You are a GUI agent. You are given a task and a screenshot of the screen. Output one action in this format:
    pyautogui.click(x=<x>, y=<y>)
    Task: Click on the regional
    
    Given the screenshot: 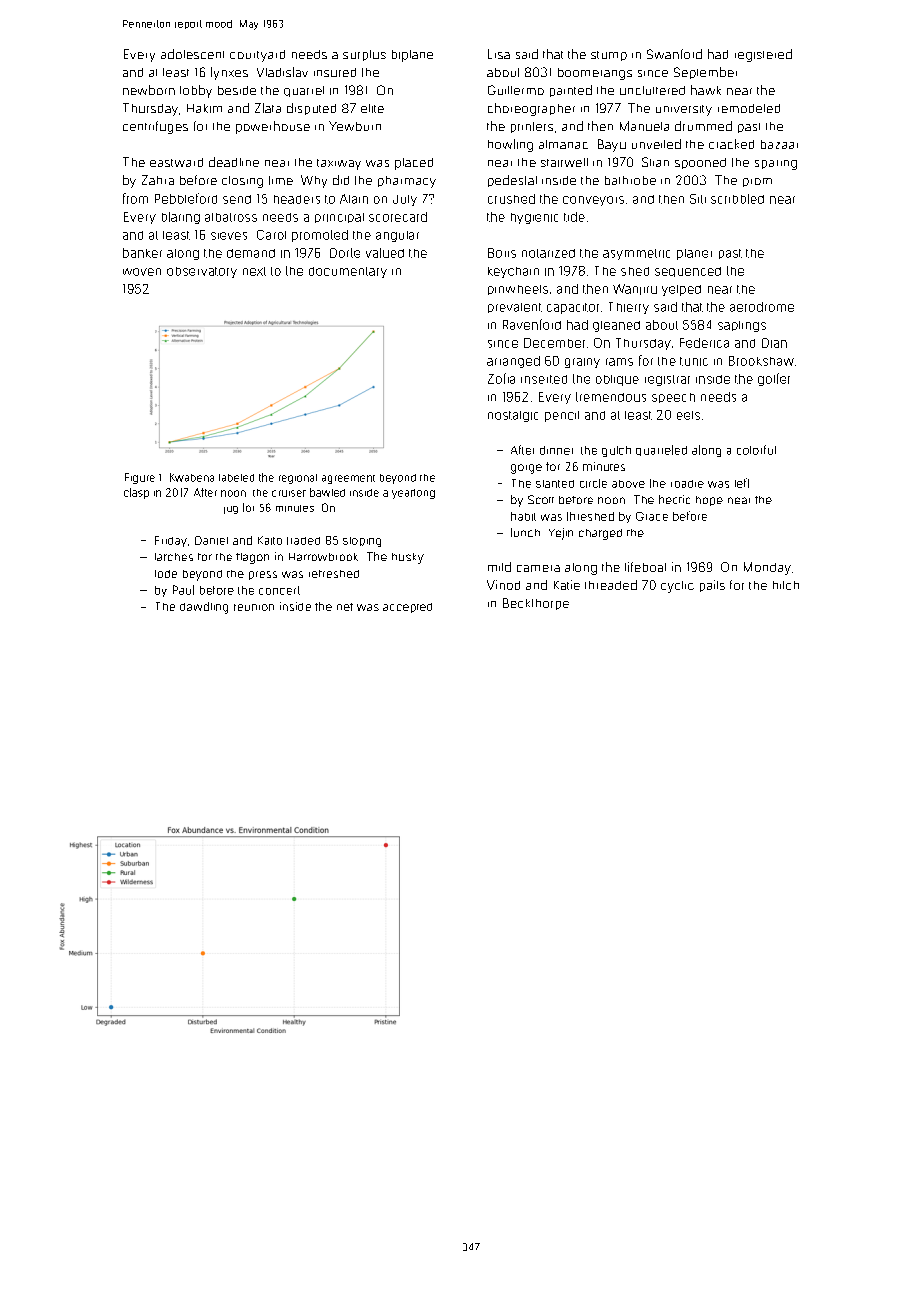 What is the action you would take?
    pyautogui.click(x=298, y=479)
